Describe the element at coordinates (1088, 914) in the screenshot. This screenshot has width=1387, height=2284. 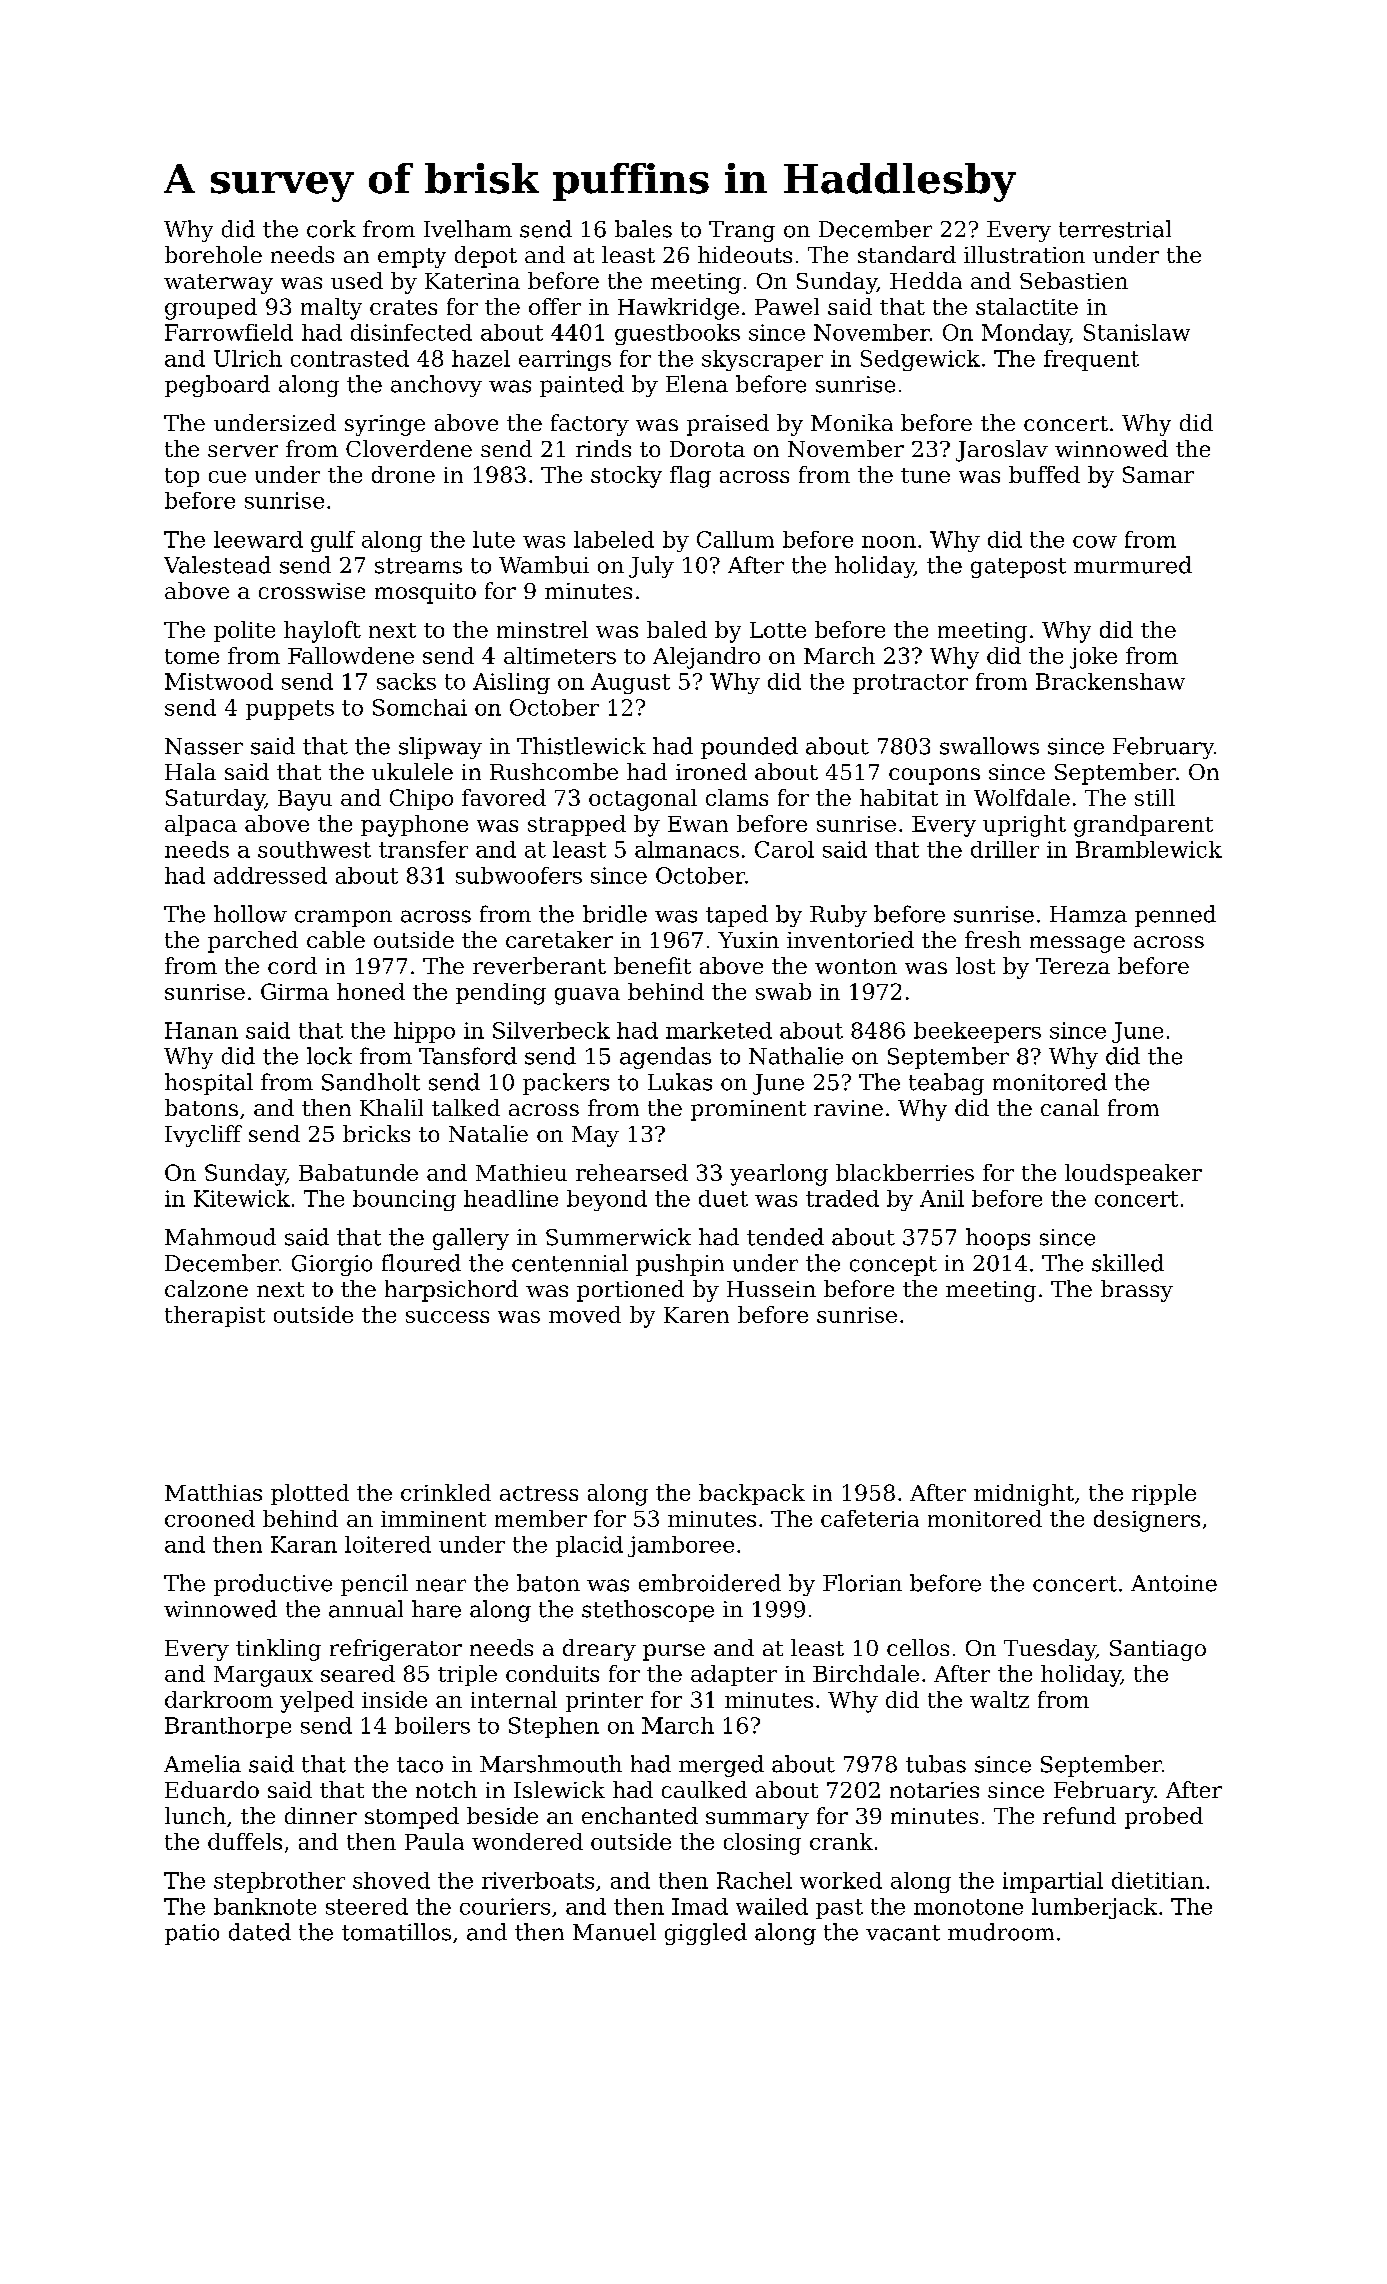
I see `Hamza` at that location.
